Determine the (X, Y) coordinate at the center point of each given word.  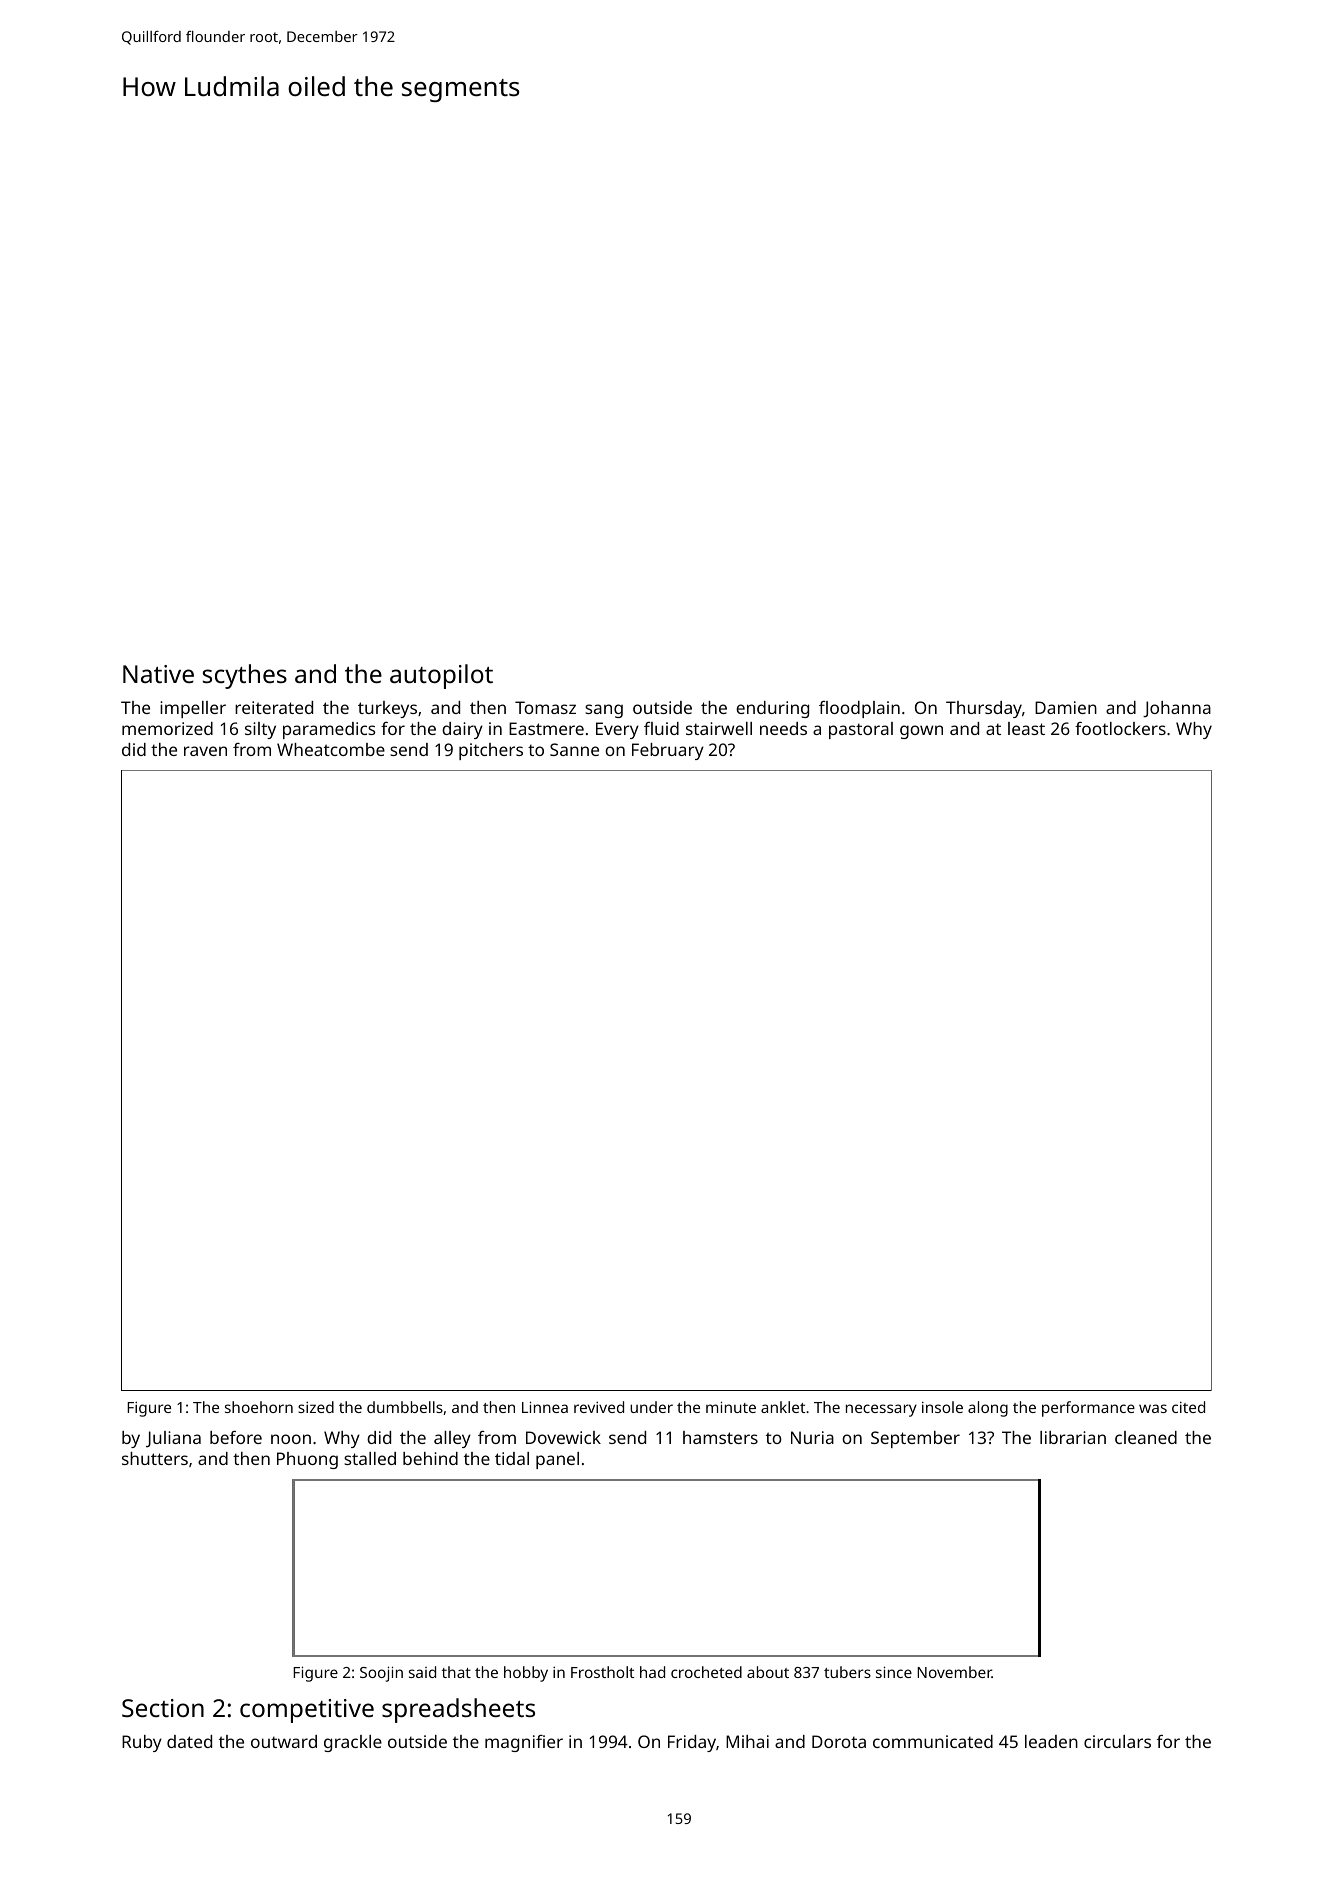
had (652, 1672)
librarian (1073, 1437)
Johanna (1177, 709)
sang (604, 711)
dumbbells (405, 1407)
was (1153, 1408)
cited (1188, 1407)
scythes (245, 676)
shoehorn (259, 1407)
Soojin (381, 1674)
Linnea (545, 1407)
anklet (783, 1407)
